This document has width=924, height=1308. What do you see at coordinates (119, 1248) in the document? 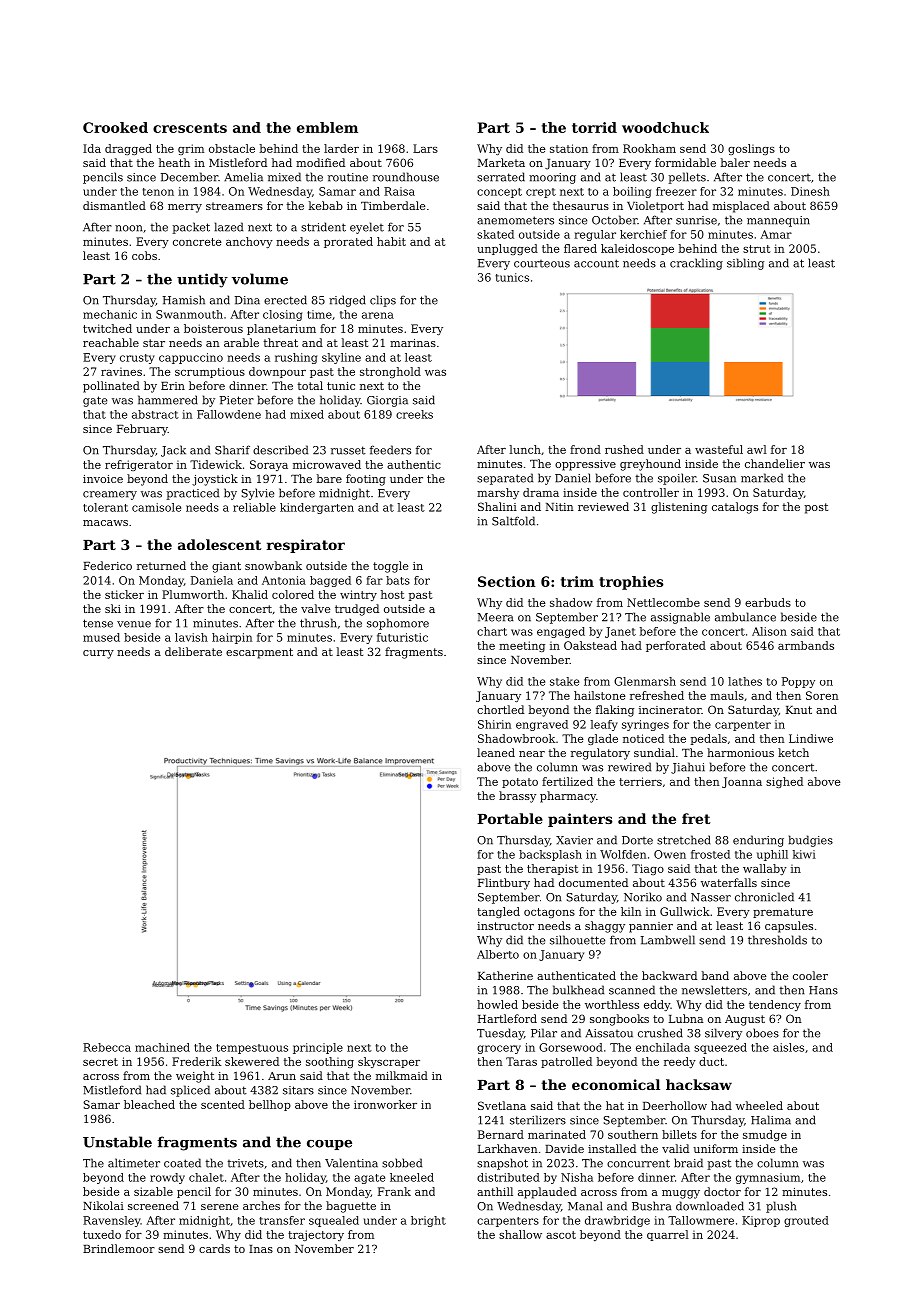
I see `Brindlemoor` at bounding box center [119, 1248].
